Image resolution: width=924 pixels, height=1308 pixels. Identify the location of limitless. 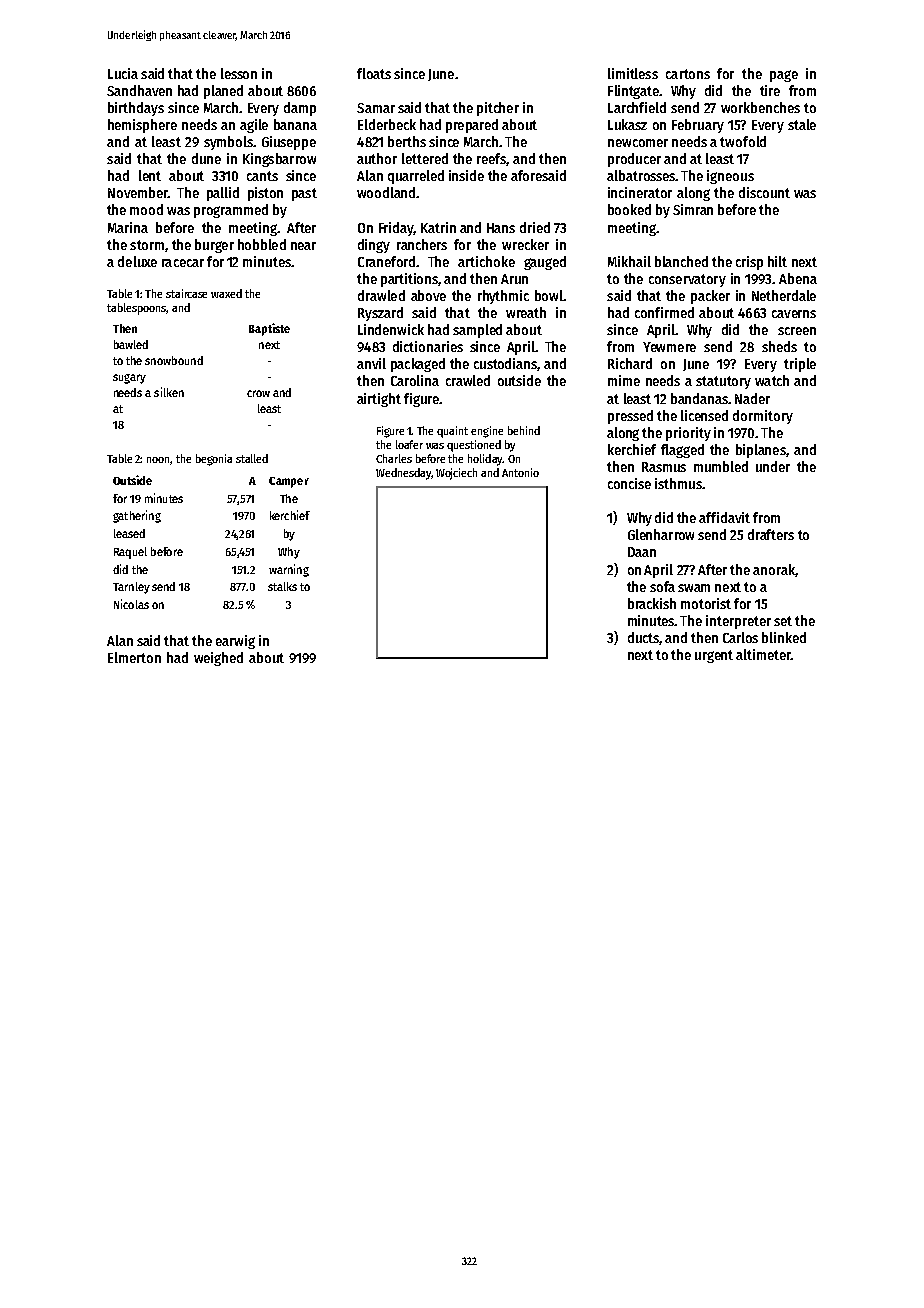
(633, 73).
